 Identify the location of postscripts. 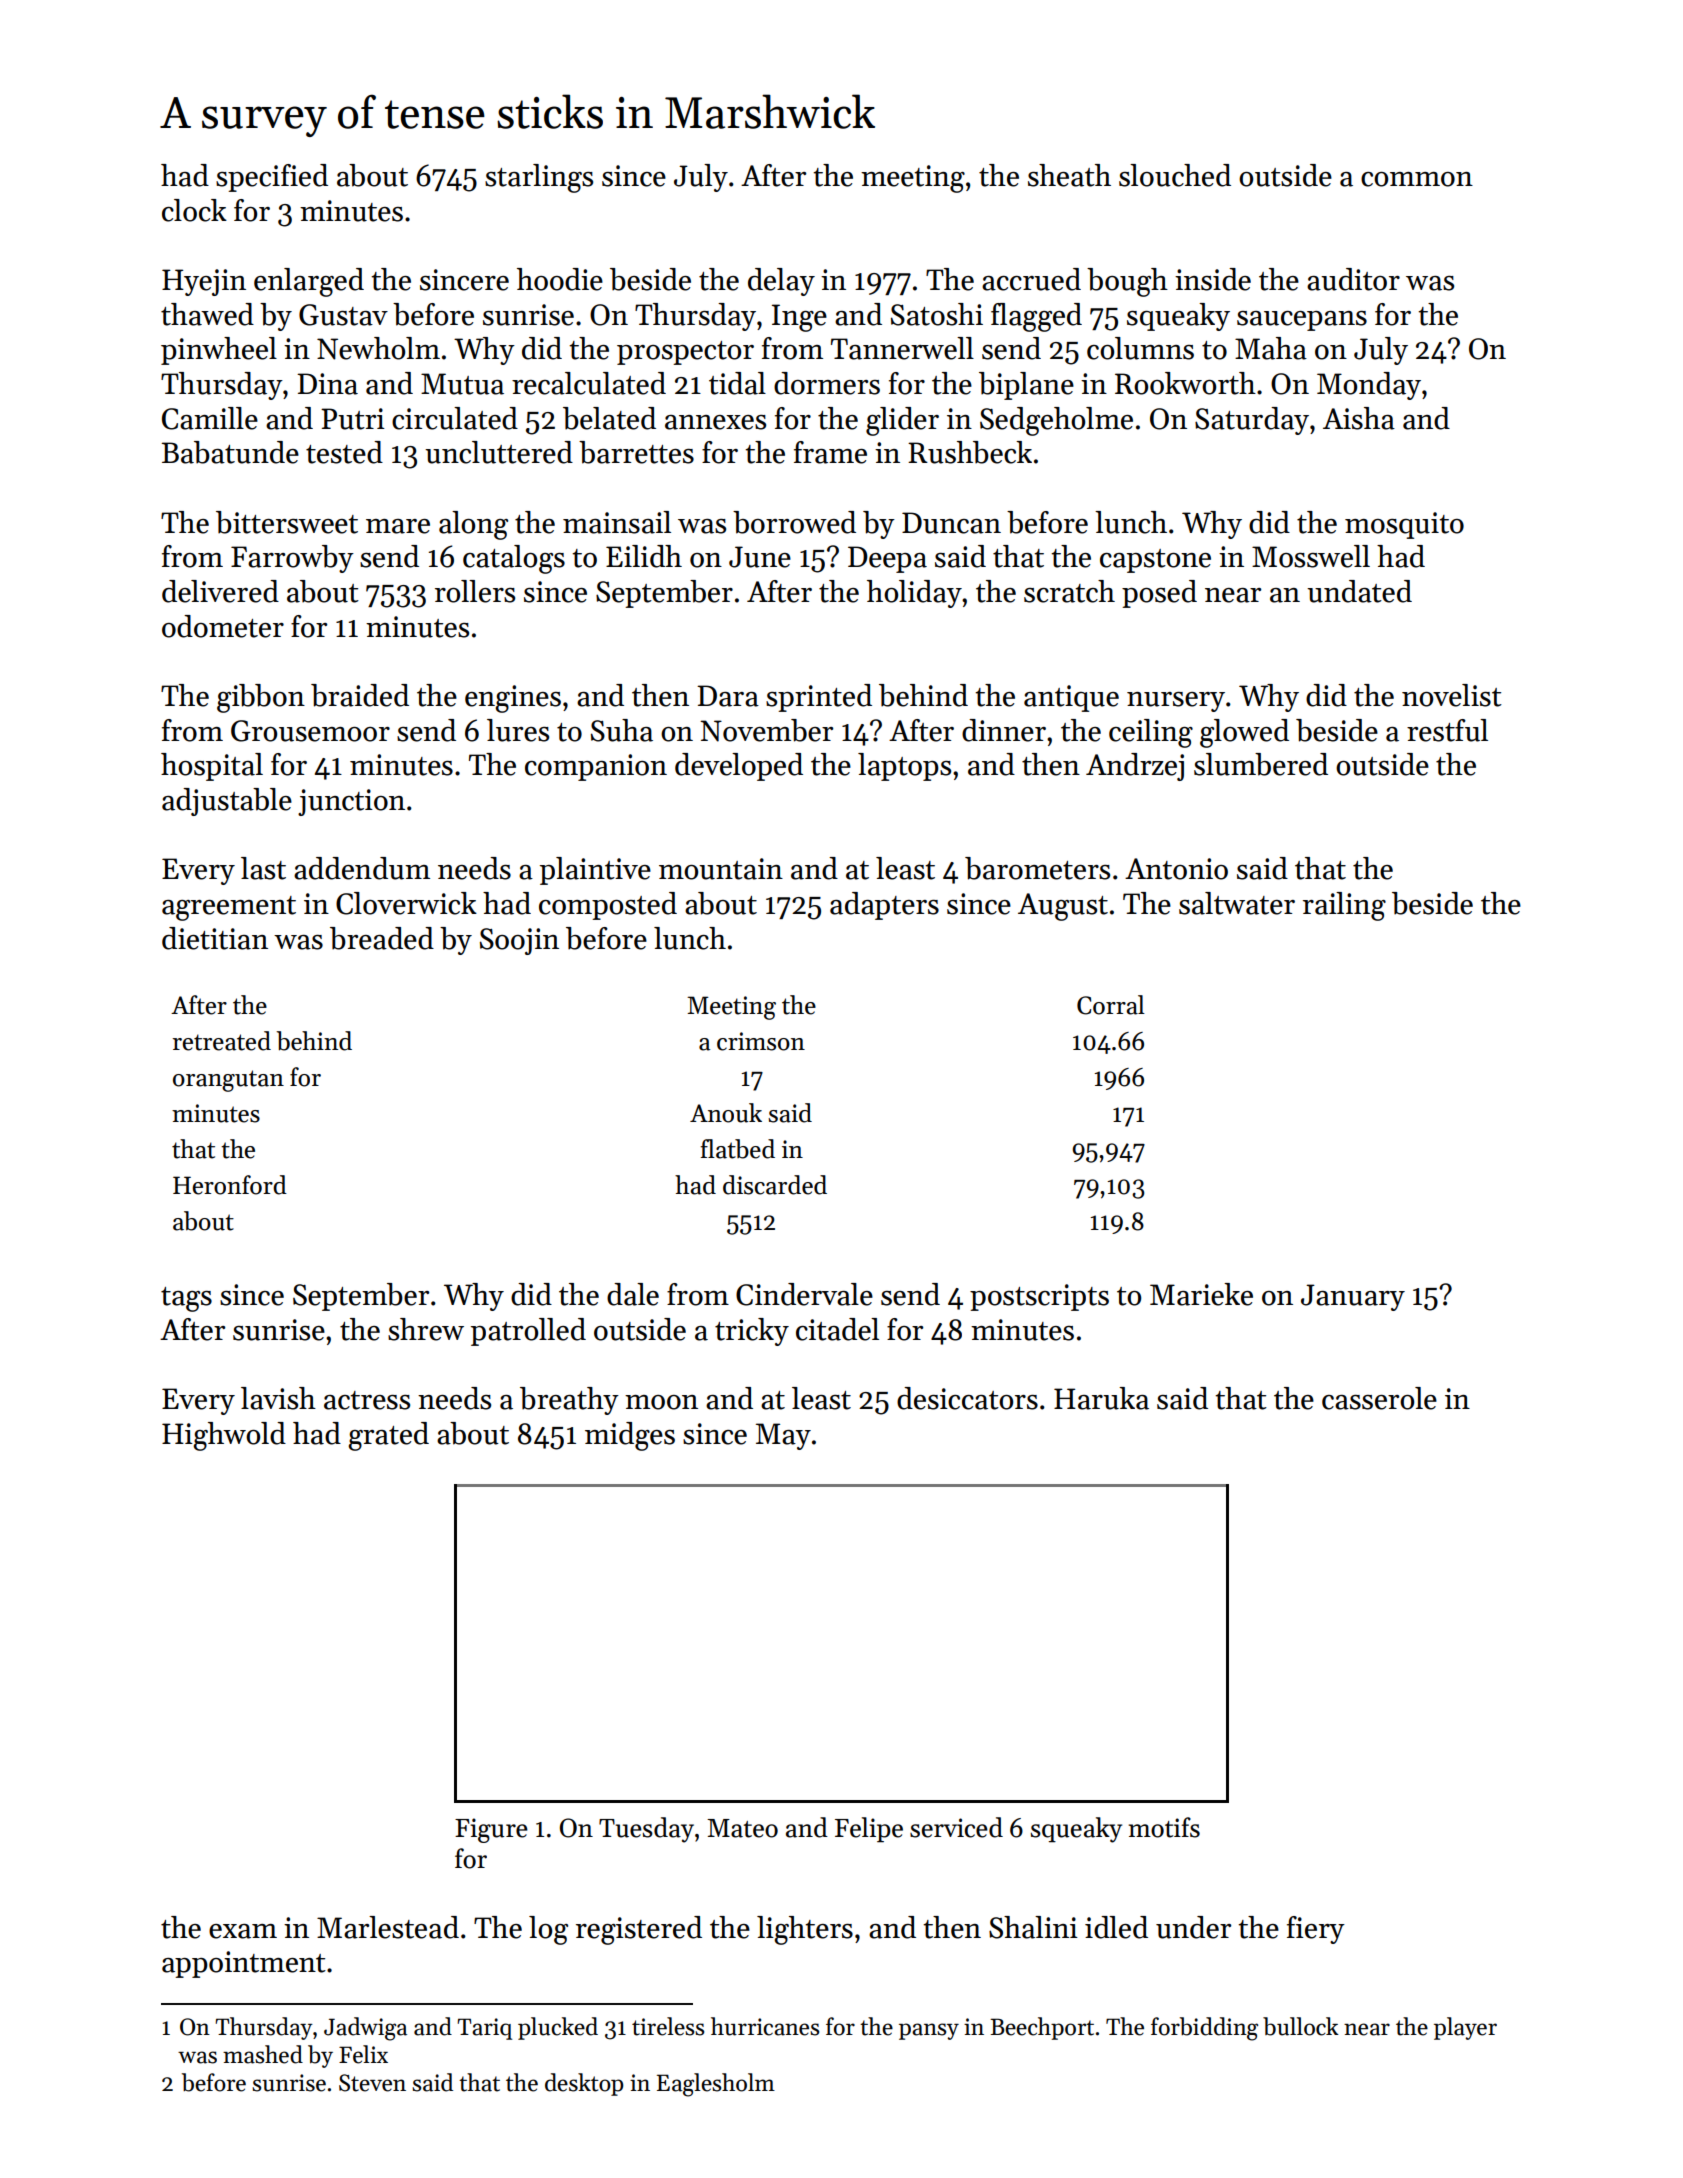
(1039, 1297).
